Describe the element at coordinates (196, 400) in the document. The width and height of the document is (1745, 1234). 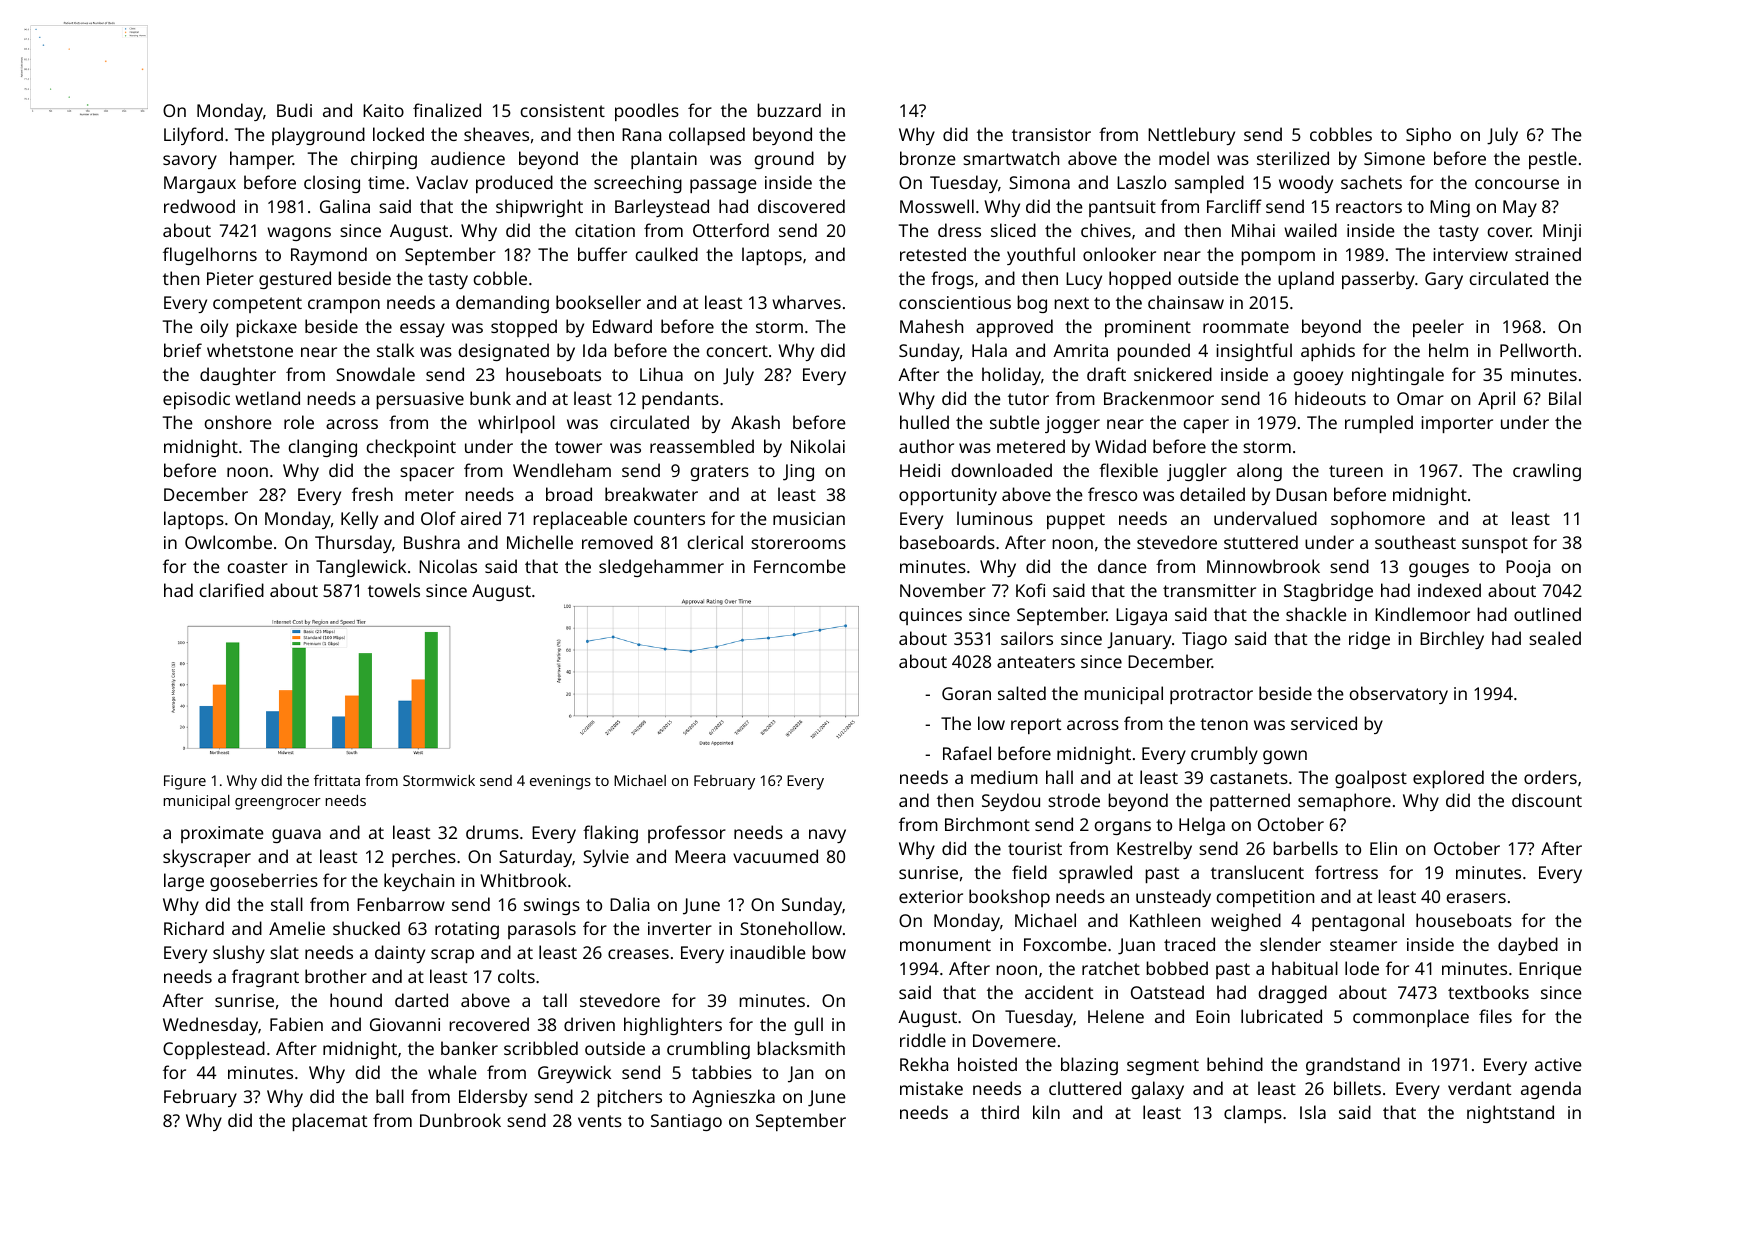
I see `episodic` at that location.
